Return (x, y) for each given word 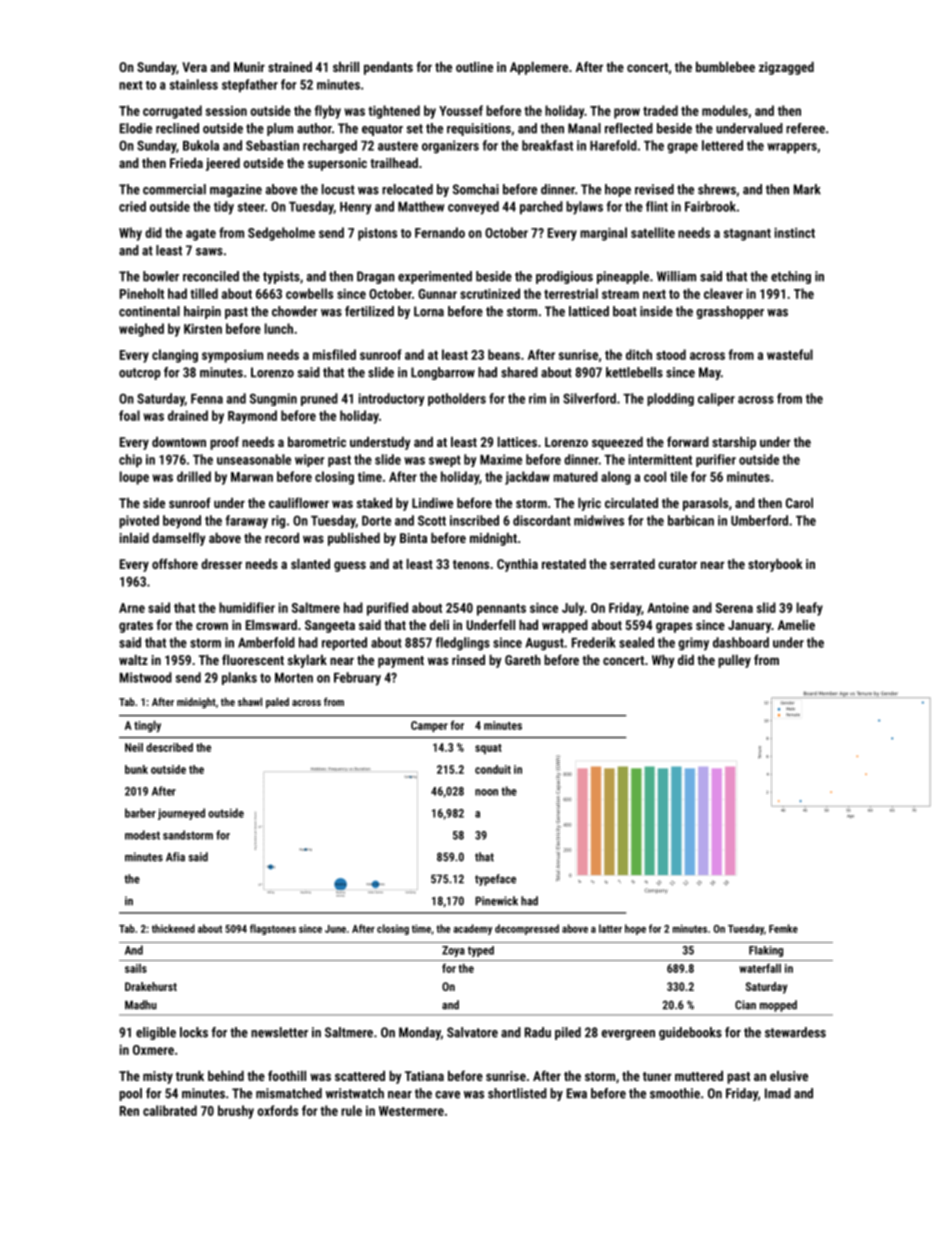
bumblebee (725, 67)
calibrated (170, 1110)
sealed (636, 642)
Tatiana (424, 1076)
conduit (493, 769)
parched (541, 208)
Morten (294, 677)
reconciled (211, 276)
